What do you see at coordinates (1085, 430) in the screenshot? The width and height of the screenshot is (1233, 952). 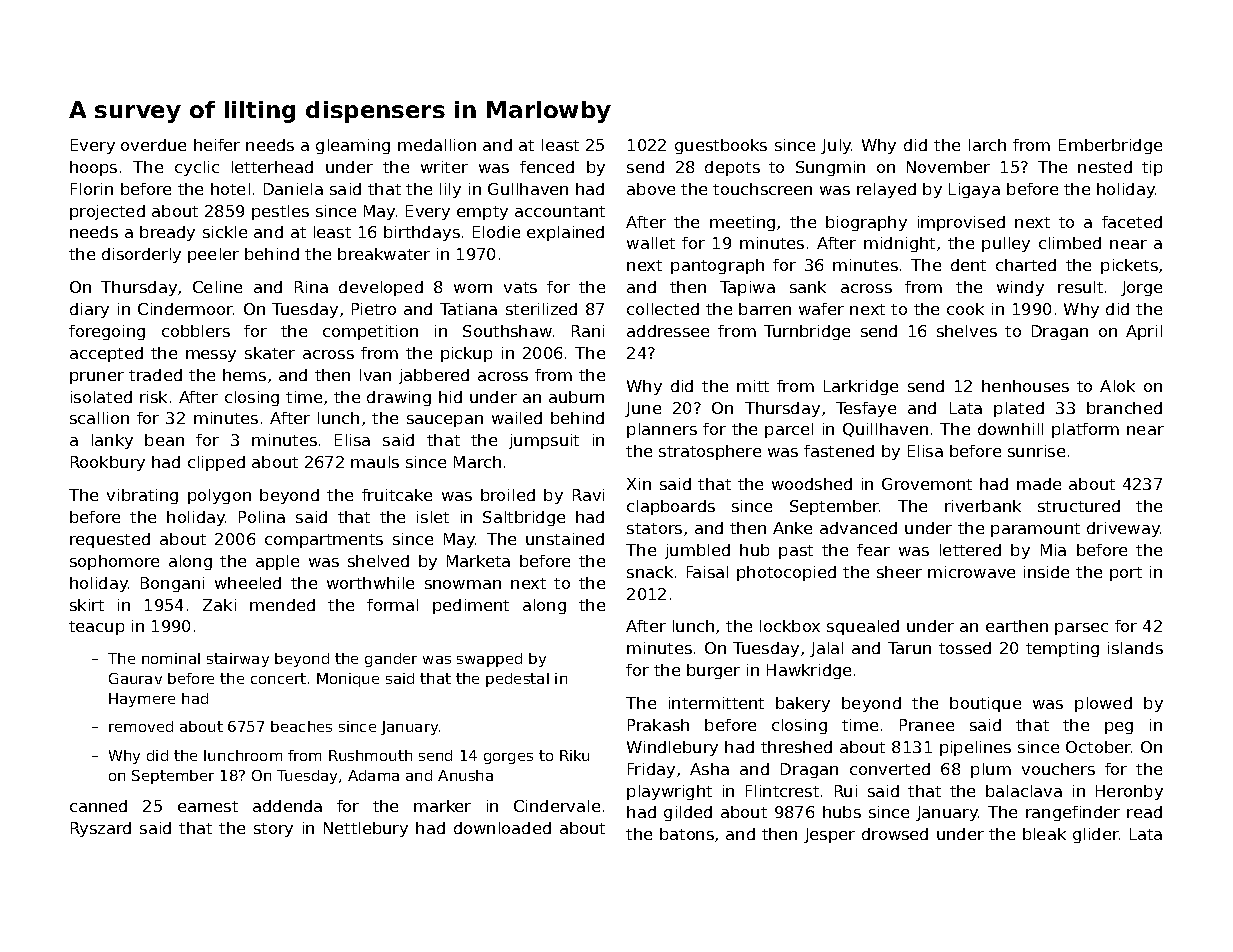 I see `platform` at bounding box center [1085, 430].
